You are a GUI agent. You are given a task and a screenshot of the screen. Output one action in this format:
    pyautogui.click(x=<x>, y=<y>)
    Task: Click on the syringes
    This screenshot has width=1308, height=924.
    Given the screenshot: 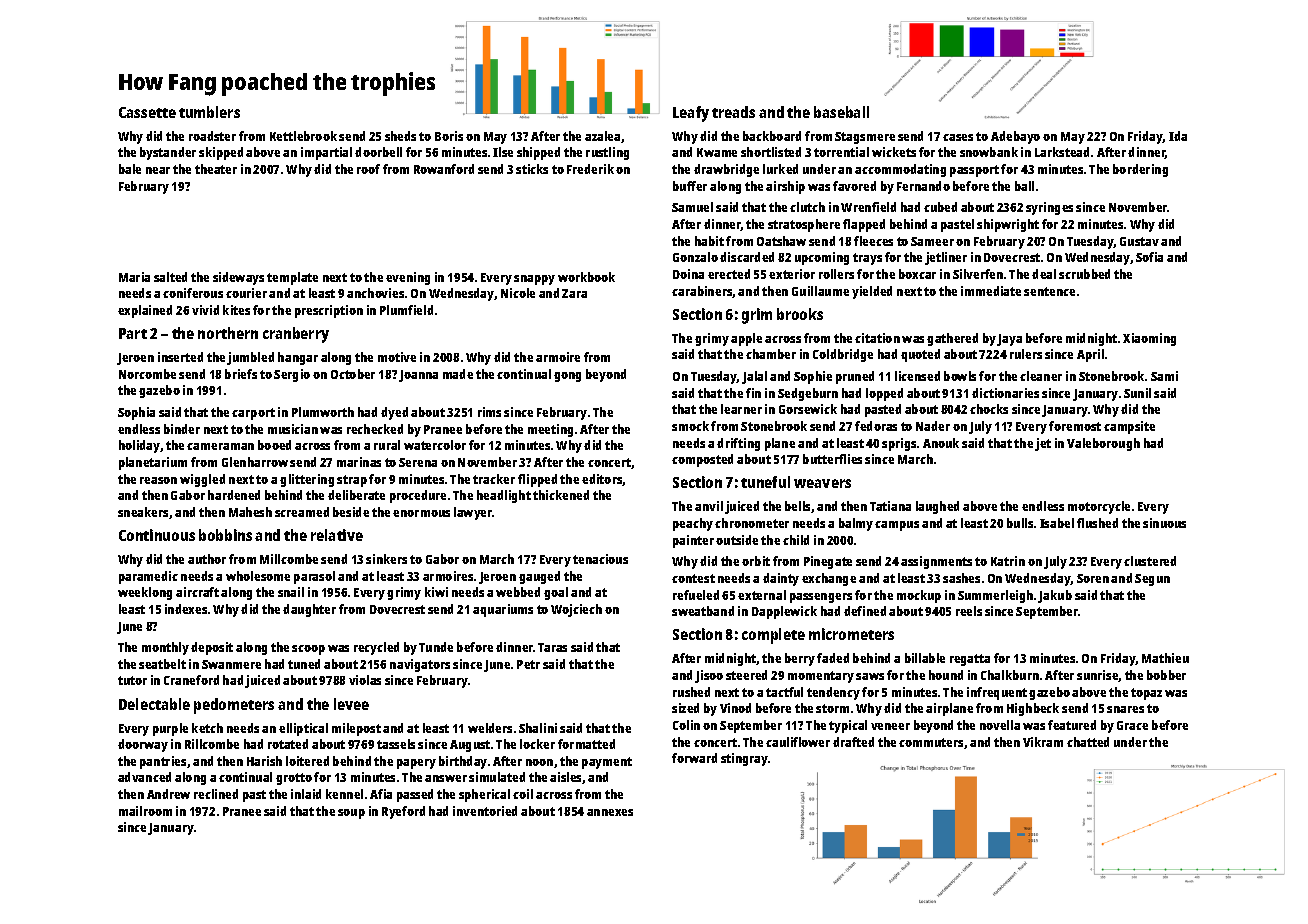 What is the action you would take?
    pyautogui.click(x=1049, y=208)
